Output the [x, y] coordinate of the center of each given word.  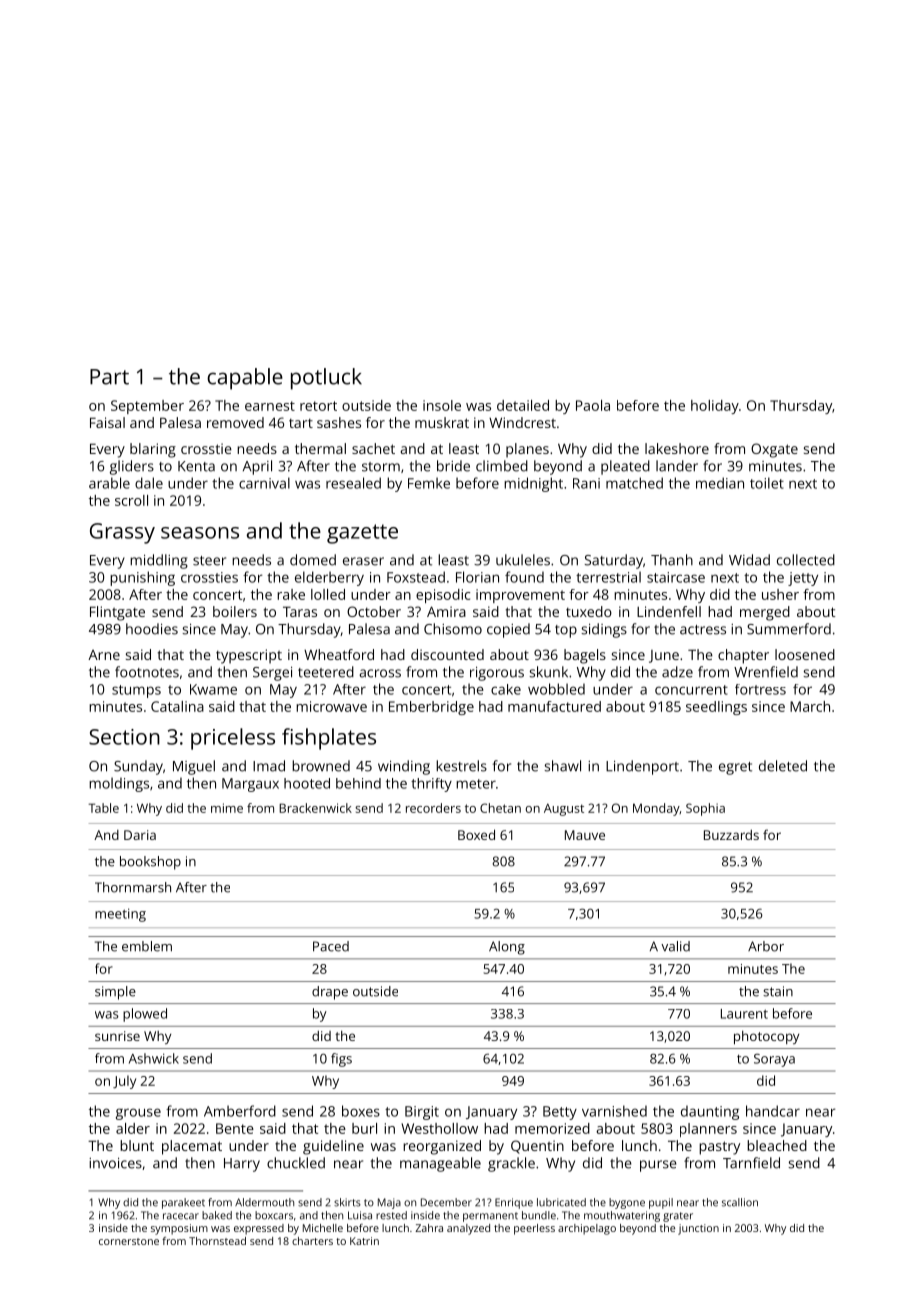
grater [678, 1217]
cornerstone [129, 1241]
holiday [715, 407]
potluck [326, 379]
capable [245, 379]
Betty [560, 1113]
